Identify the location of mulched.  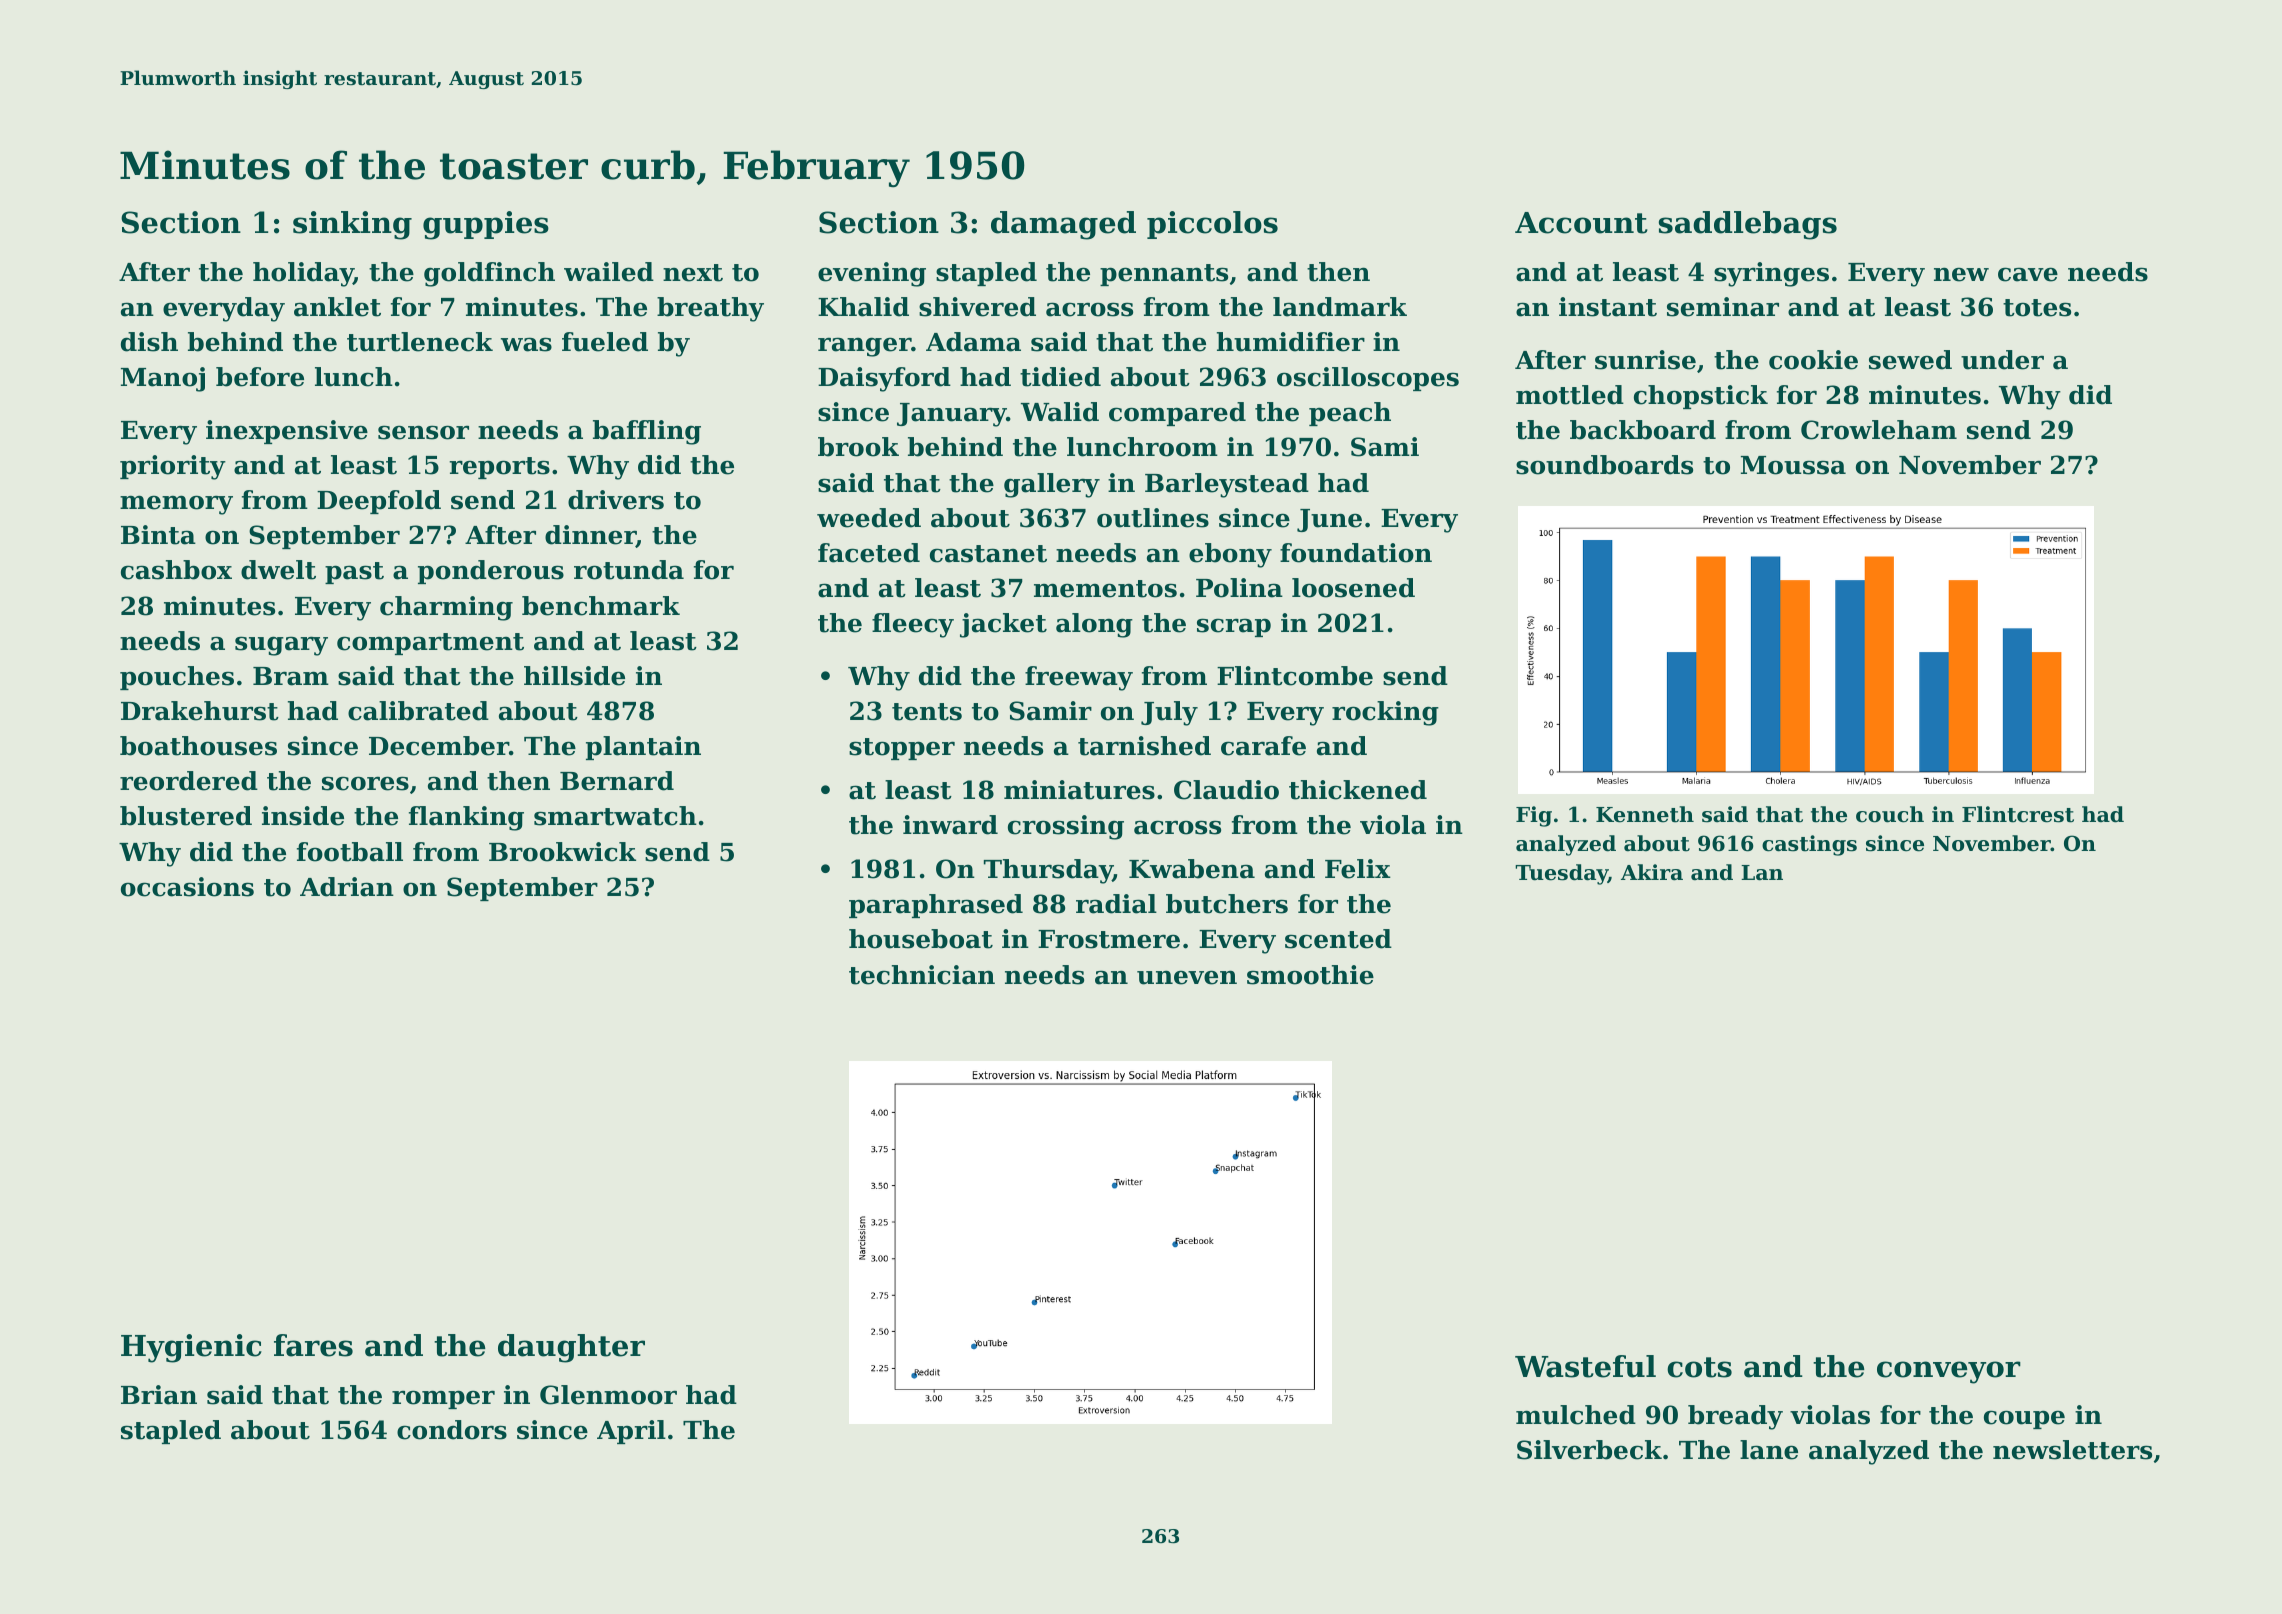
(1576, 1415).
